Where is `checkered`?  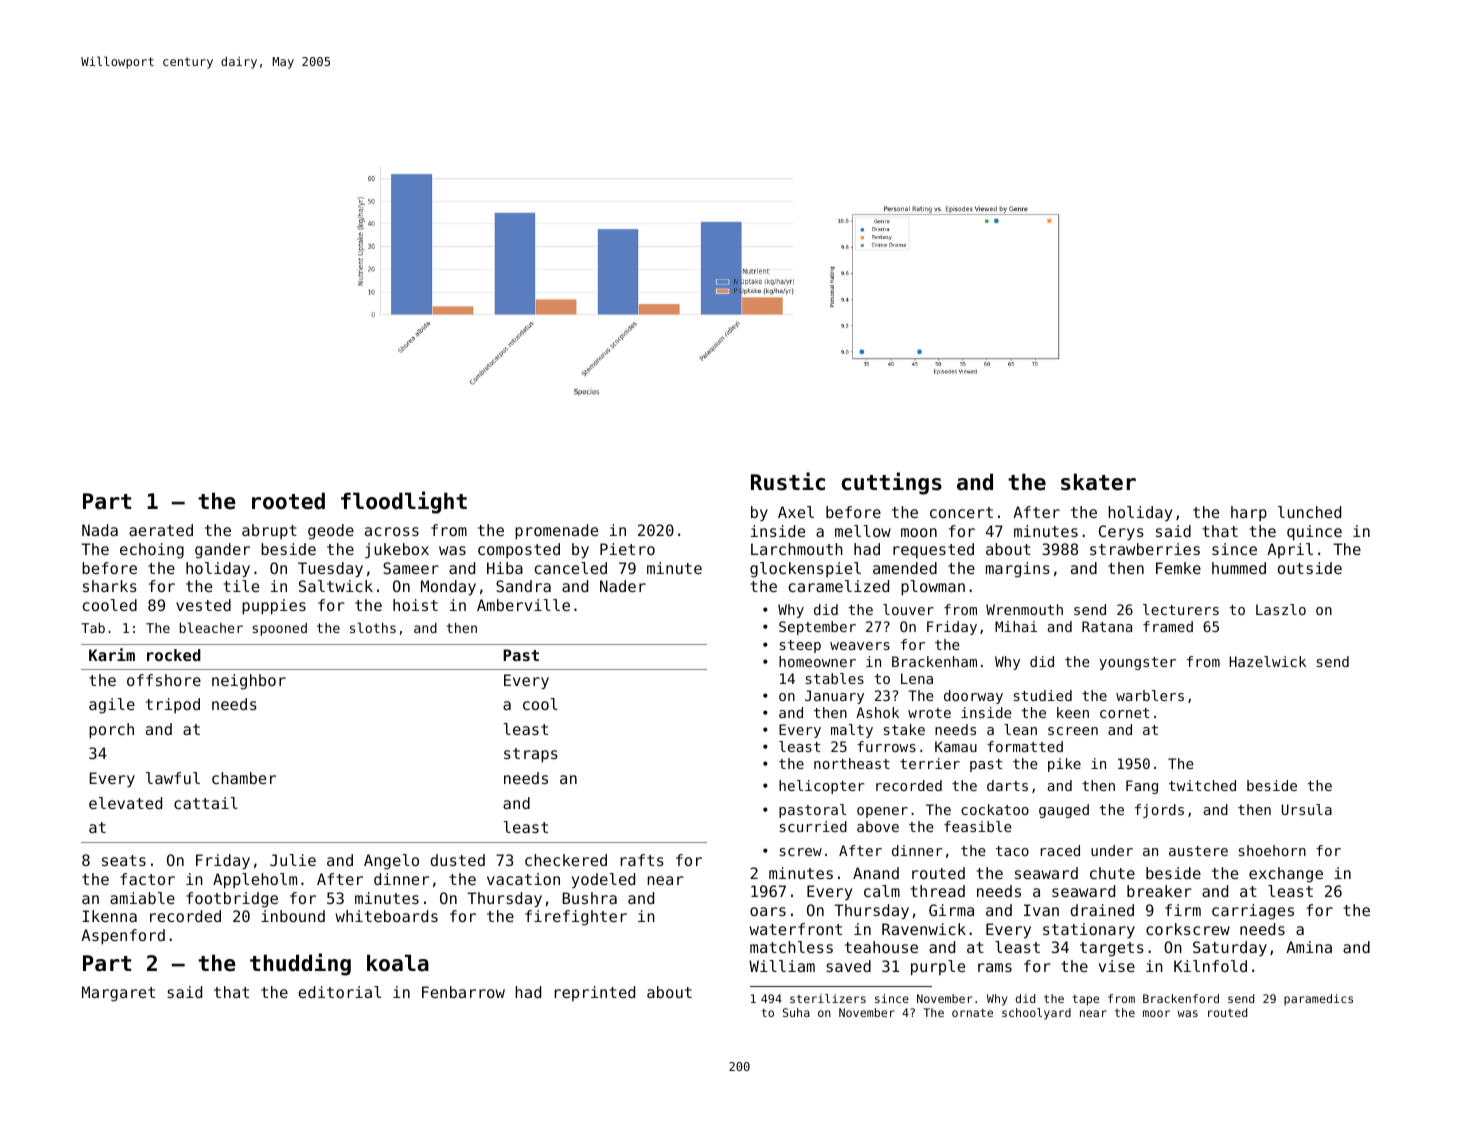 checkered is located at coordinates (566, 860).
